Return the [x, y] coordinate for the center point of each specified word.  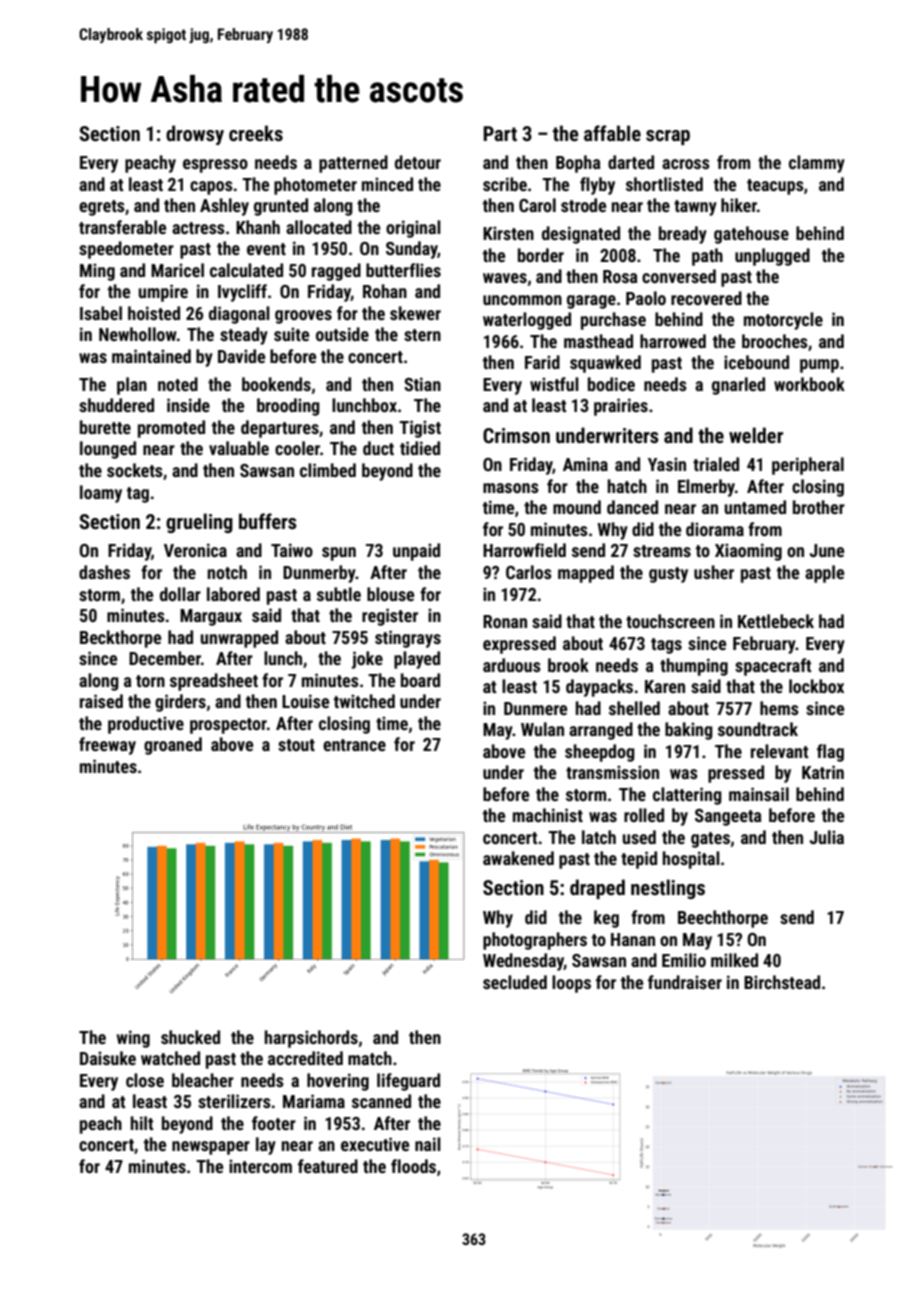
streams [662, 551]
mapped [586, 574]
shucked [190, 1037]
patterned [353, 164]
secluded [515, 982]
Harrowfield [524, 550]
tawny [695, 208]
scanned [381, 1101]
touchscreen [670, 621]
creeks [256, 133]
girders [180, 703]
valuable [239, 448]
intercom [260, 1166]
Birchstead [782, 982]
